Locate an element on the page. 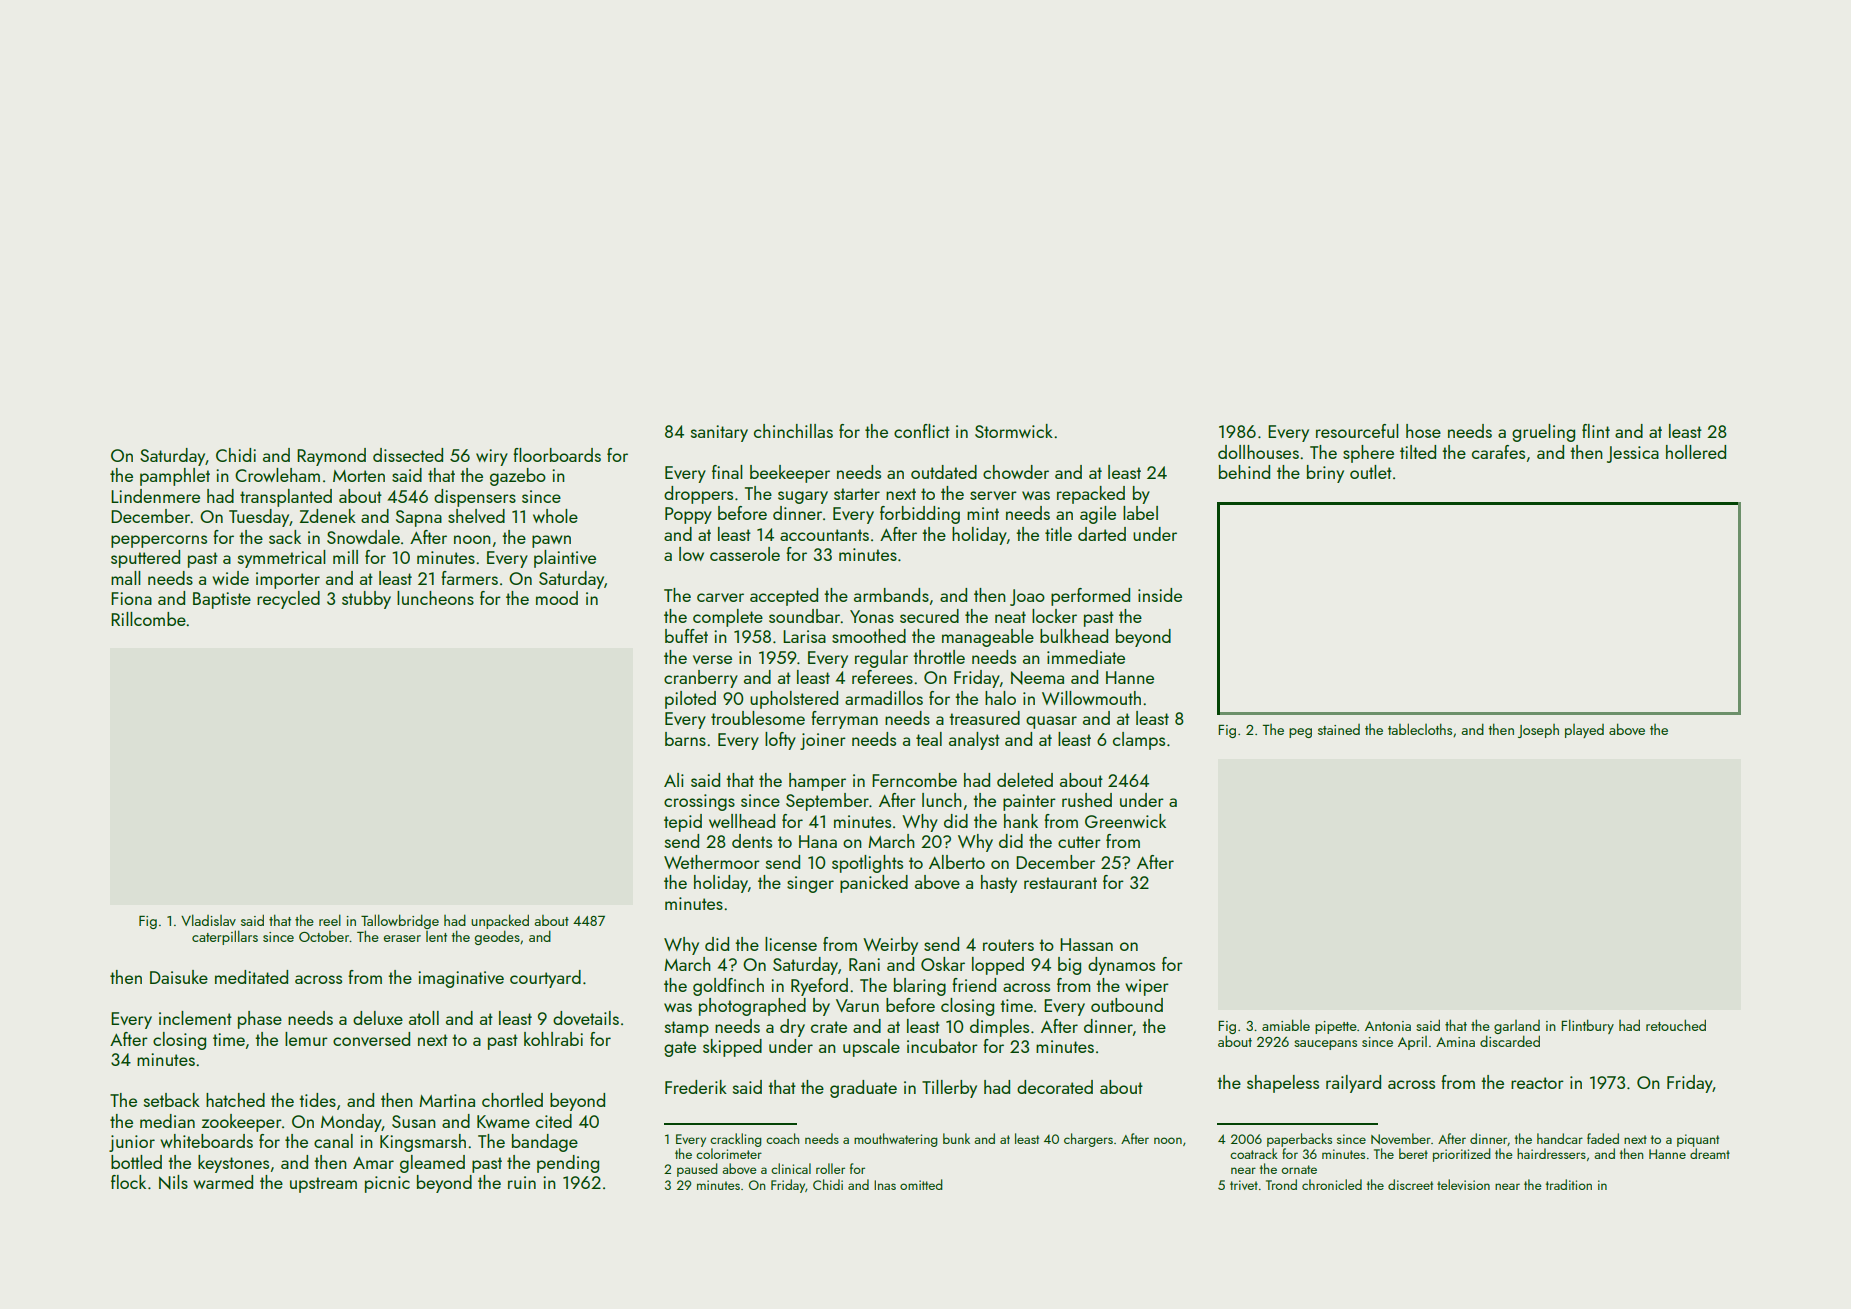 The height and width of the image is (1309, 1851). Hassan is located at coordinates (1086, 944).
